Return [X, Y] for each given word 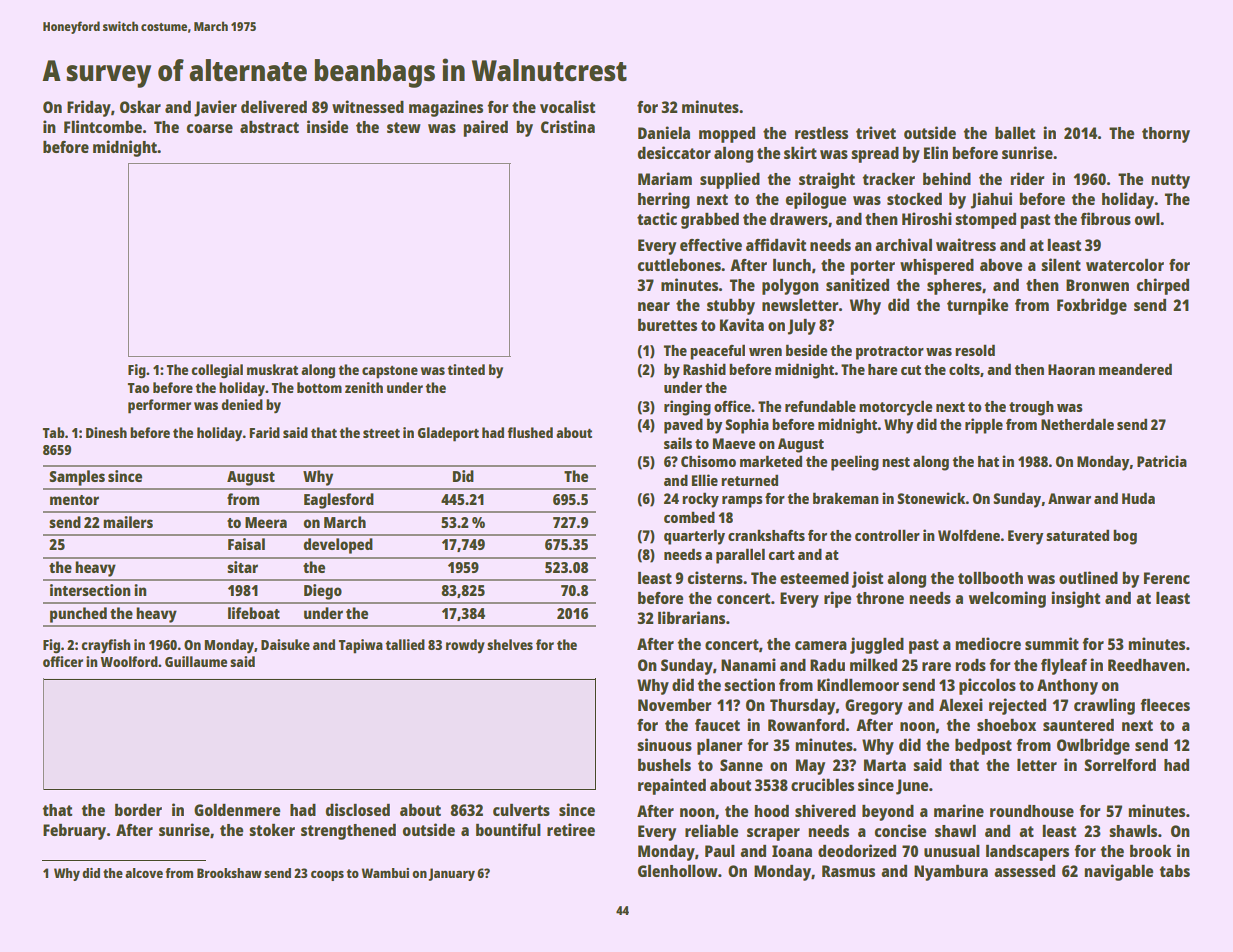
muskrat [272, 369]
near [654, 306]
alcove [144, 873]
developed [338, 546]
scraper [773, 834]
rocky [700, 500]
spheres [954, 287]
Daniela [664, 132]
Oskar [140, 107]
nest [896, 462]
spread [875, 155]
